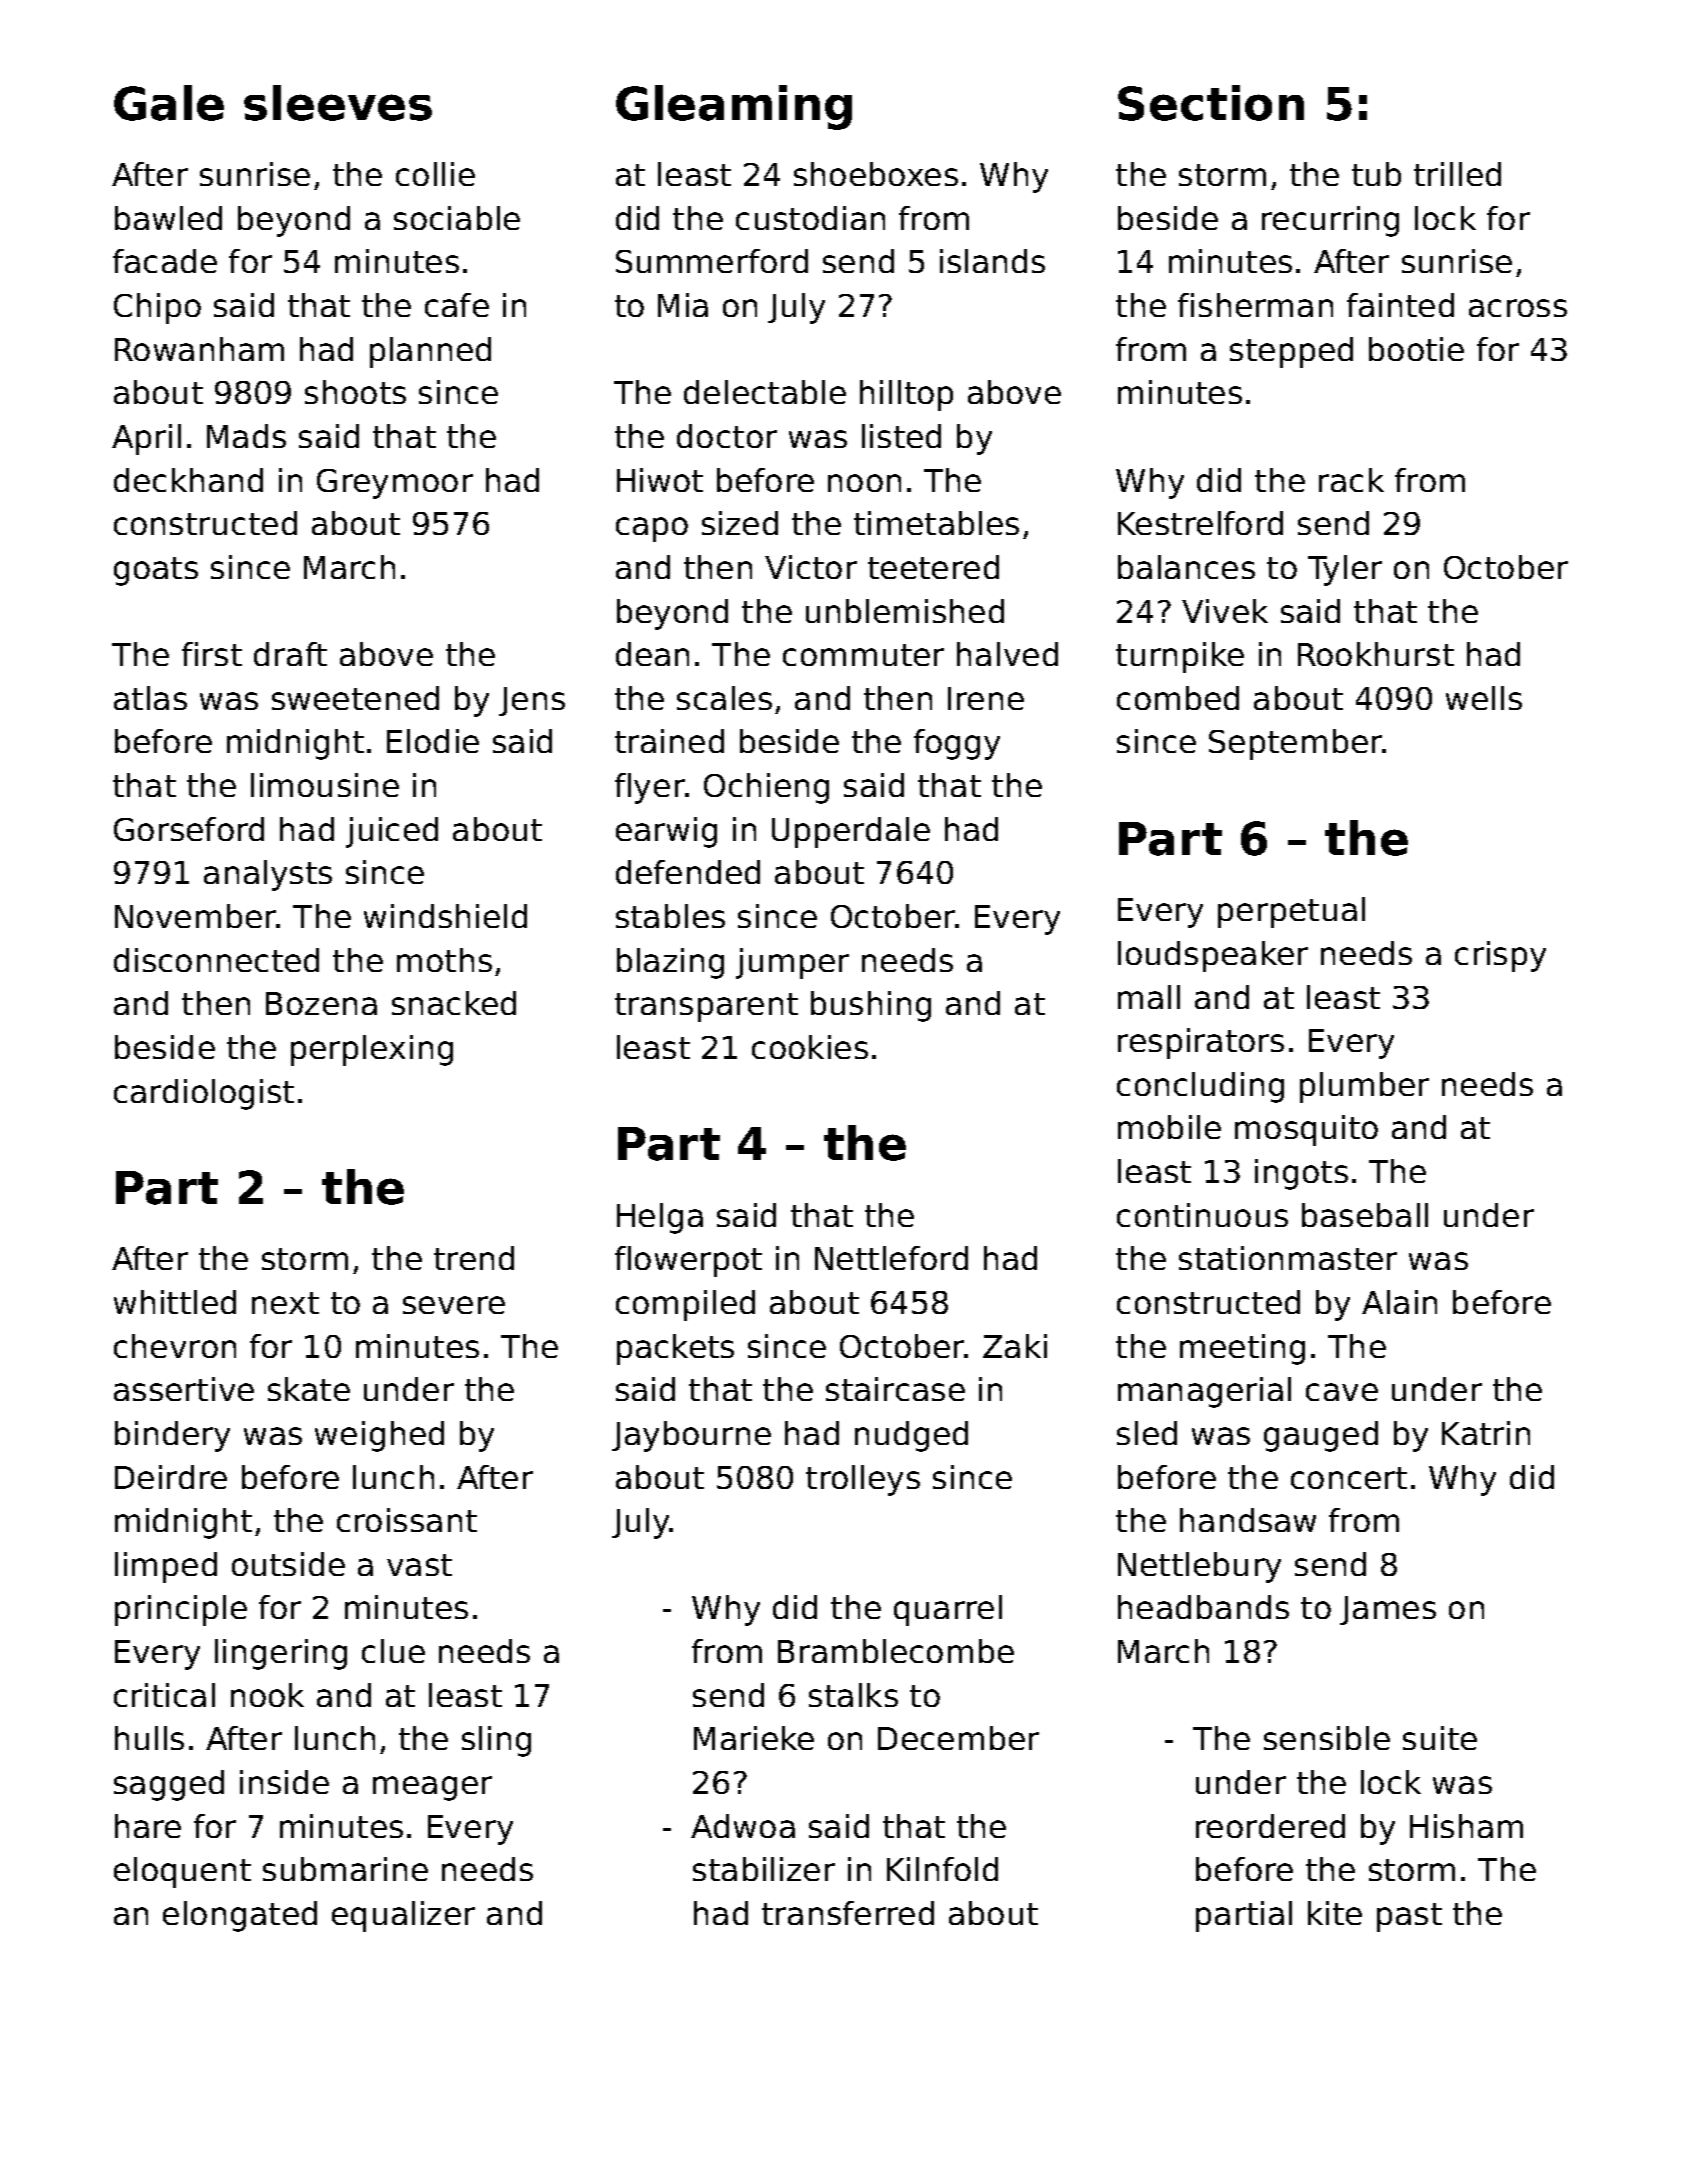 The width and height of the page is (1683, 2178). I want to click on Gorseford, so click(189, 829).
